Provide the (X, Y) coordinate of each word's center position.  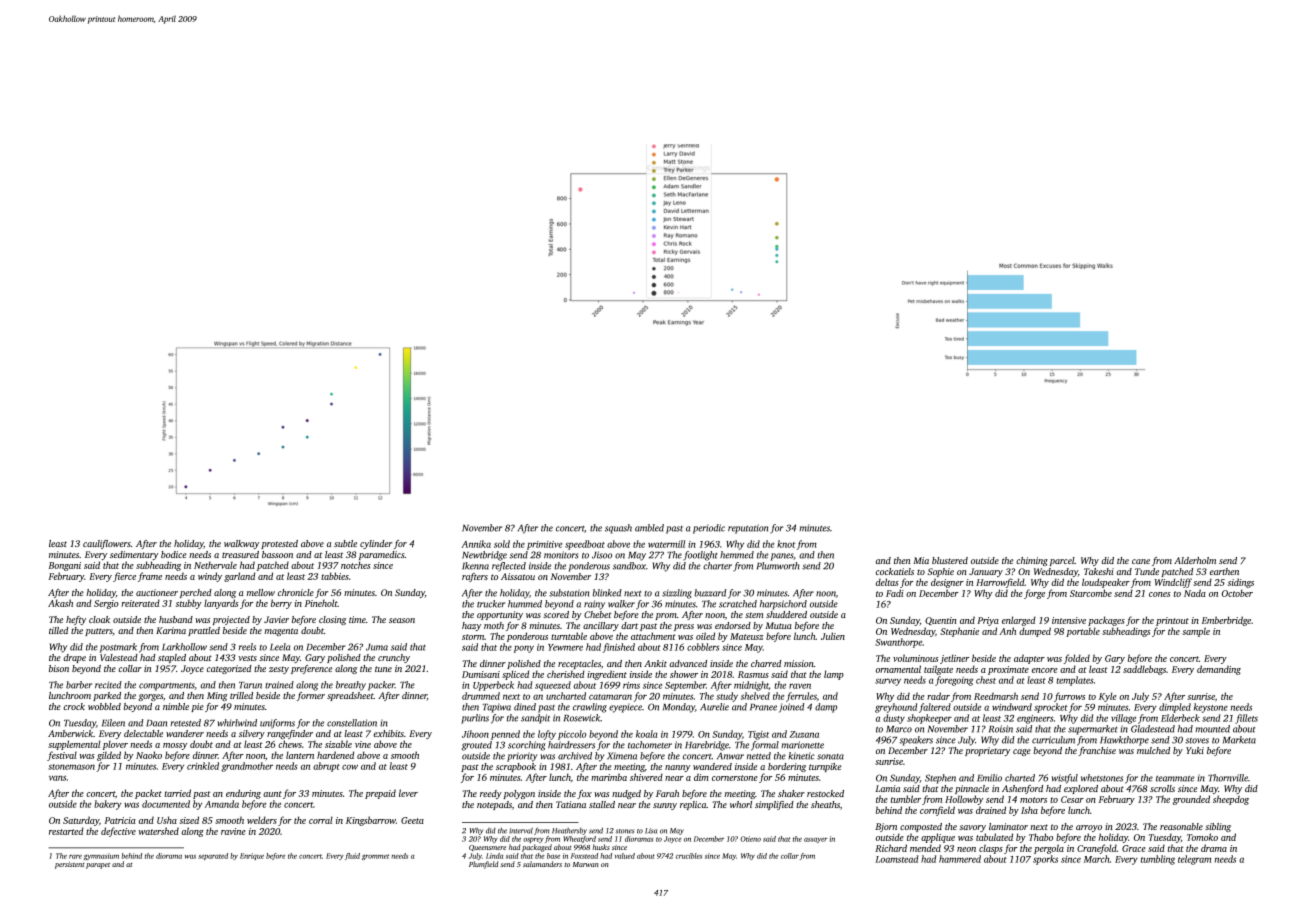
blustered (950, 560)
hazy (471, 626)
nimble (176, 706)
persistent (70, 865)
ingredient (607, 675)
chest (986, 680)
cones (1159, 594)
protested (279, 544)
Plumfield (483, 865)
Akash (60, 603)
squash (618, 529)
